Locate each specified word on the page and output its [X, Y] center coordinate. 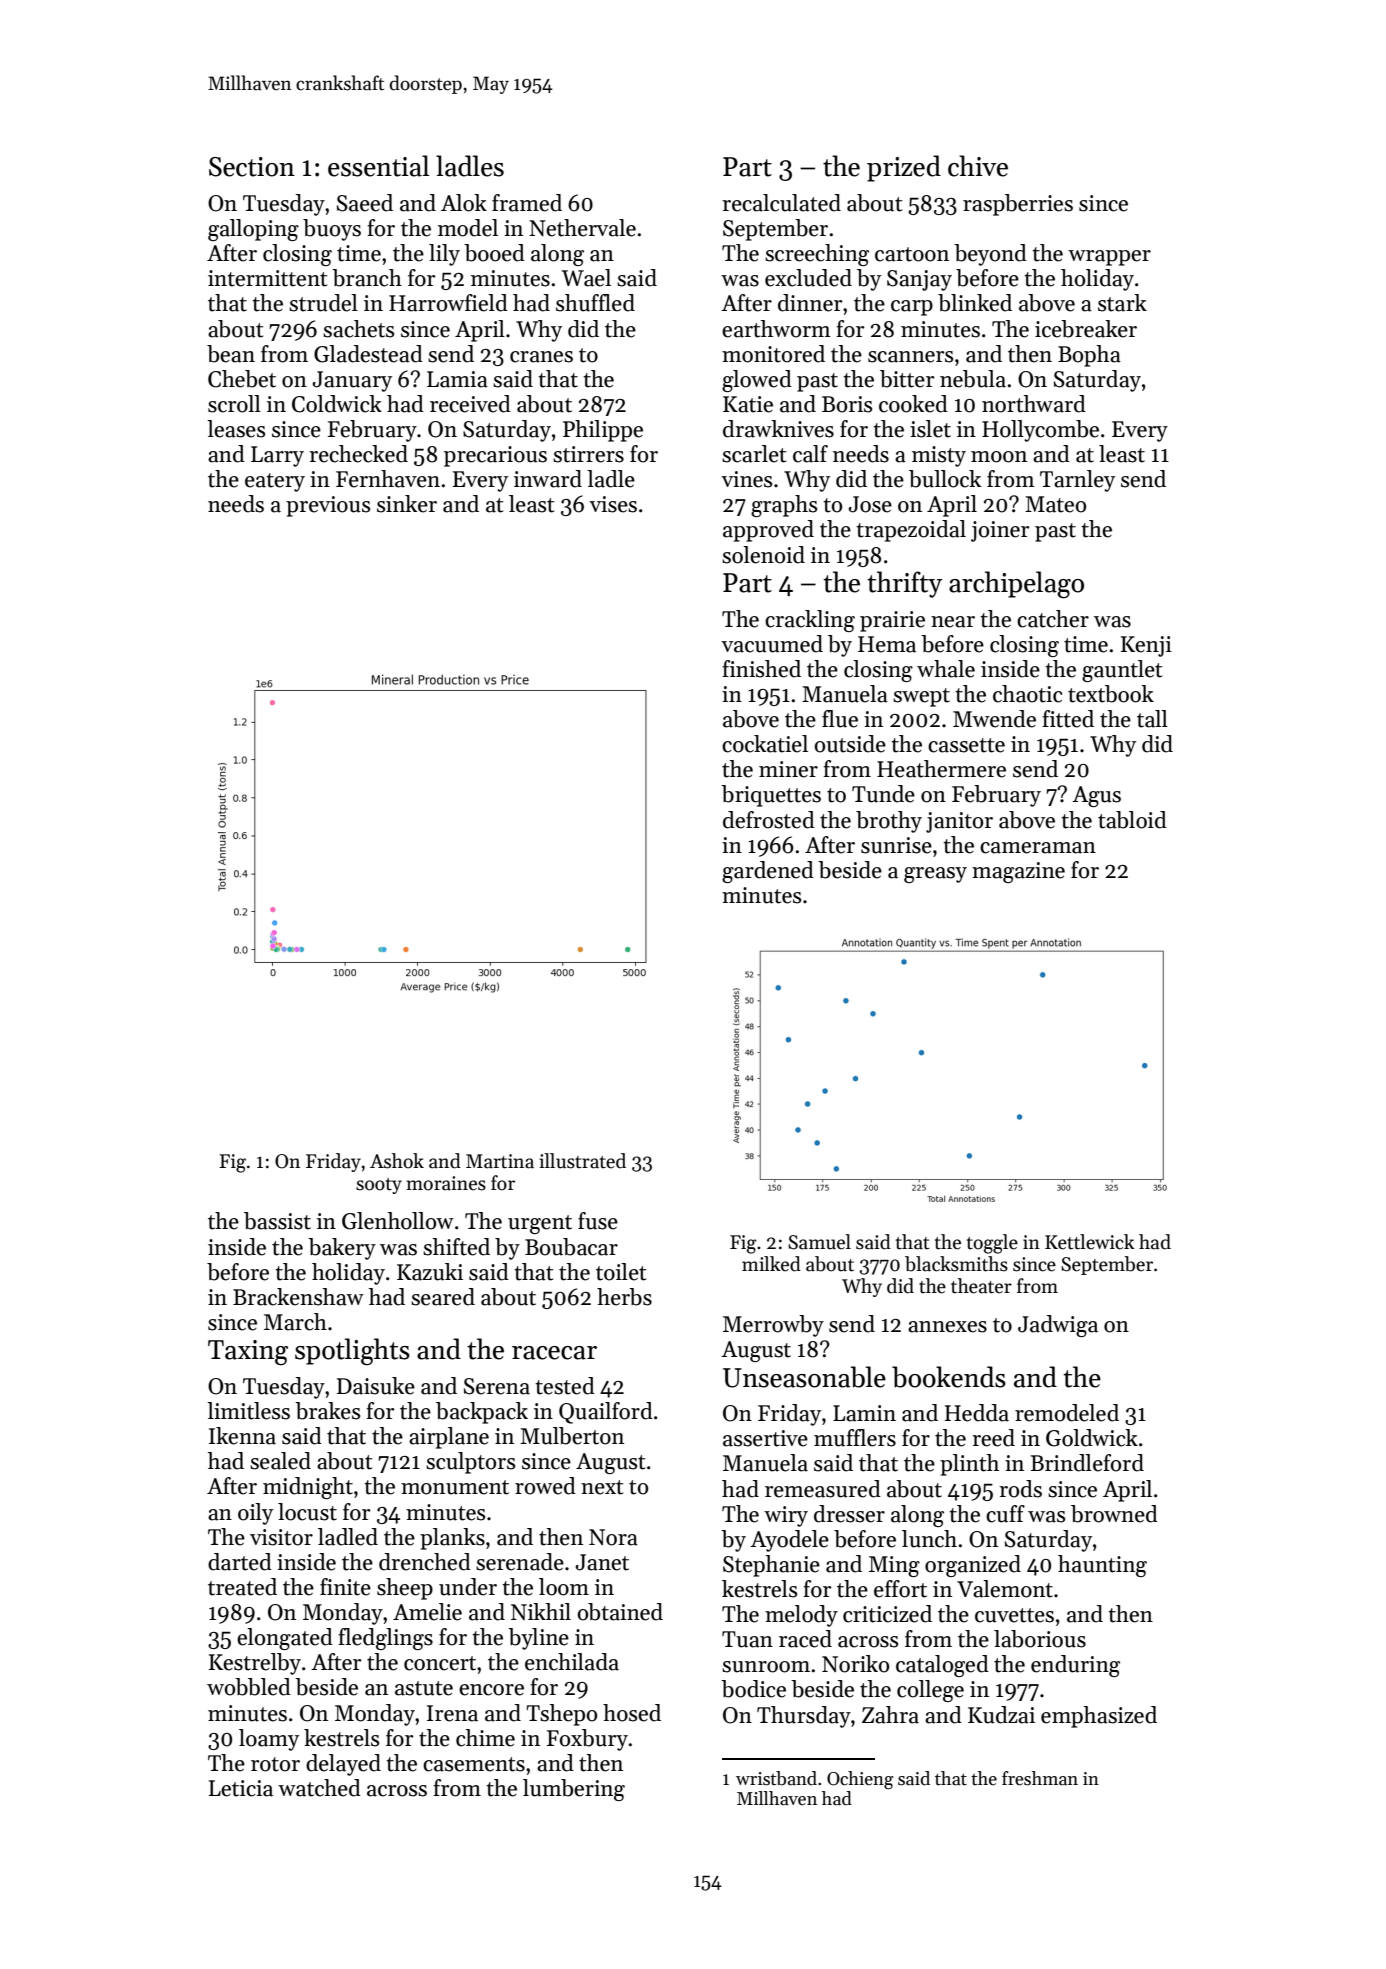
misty [939, 456]
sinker [407, 504]
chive [978, 166]
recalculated [781, 203]
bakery [342, 1249]
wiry [786, 1516]
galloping [253, 230]
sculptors [470, 1463]
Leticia [241, 1788]
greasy [935, 875]
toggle [992, 1244]
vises [613, 504]
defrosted [769, 820]
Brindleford [1087, 1463]
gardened [768, 872]
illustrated [582, 1161]
